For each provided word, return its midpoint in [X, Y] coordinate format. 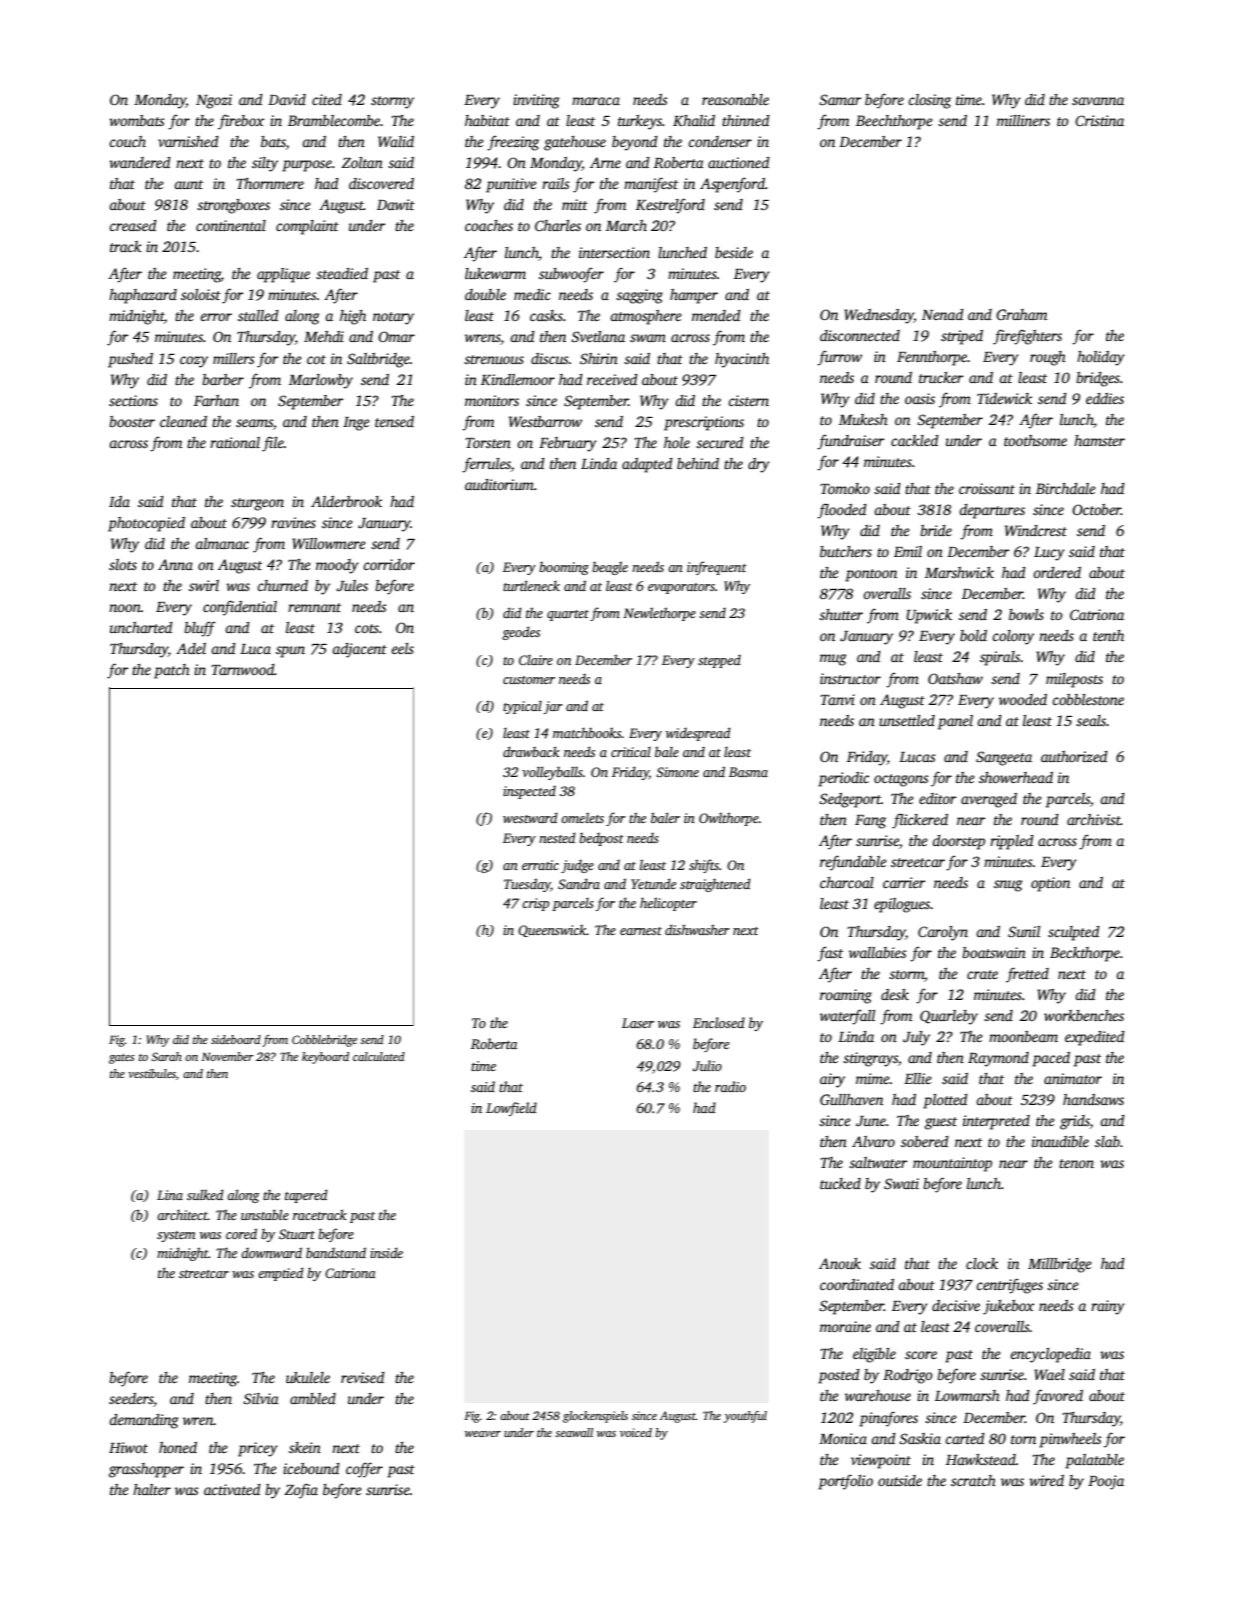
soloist [201, 294]
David [287, 99]
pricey [258, 1449]
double [485, 294]
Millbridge [1060, 1265]
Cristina [1099, 120]
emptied [281, 1274]
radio [730, 1086]
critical [631, 752]
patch [172, 671]
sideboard [236, 1039]
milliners [1023, 120]
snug [1008, 886]
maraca [596, 101]
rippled [1012, 842]
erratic [540, 865]
